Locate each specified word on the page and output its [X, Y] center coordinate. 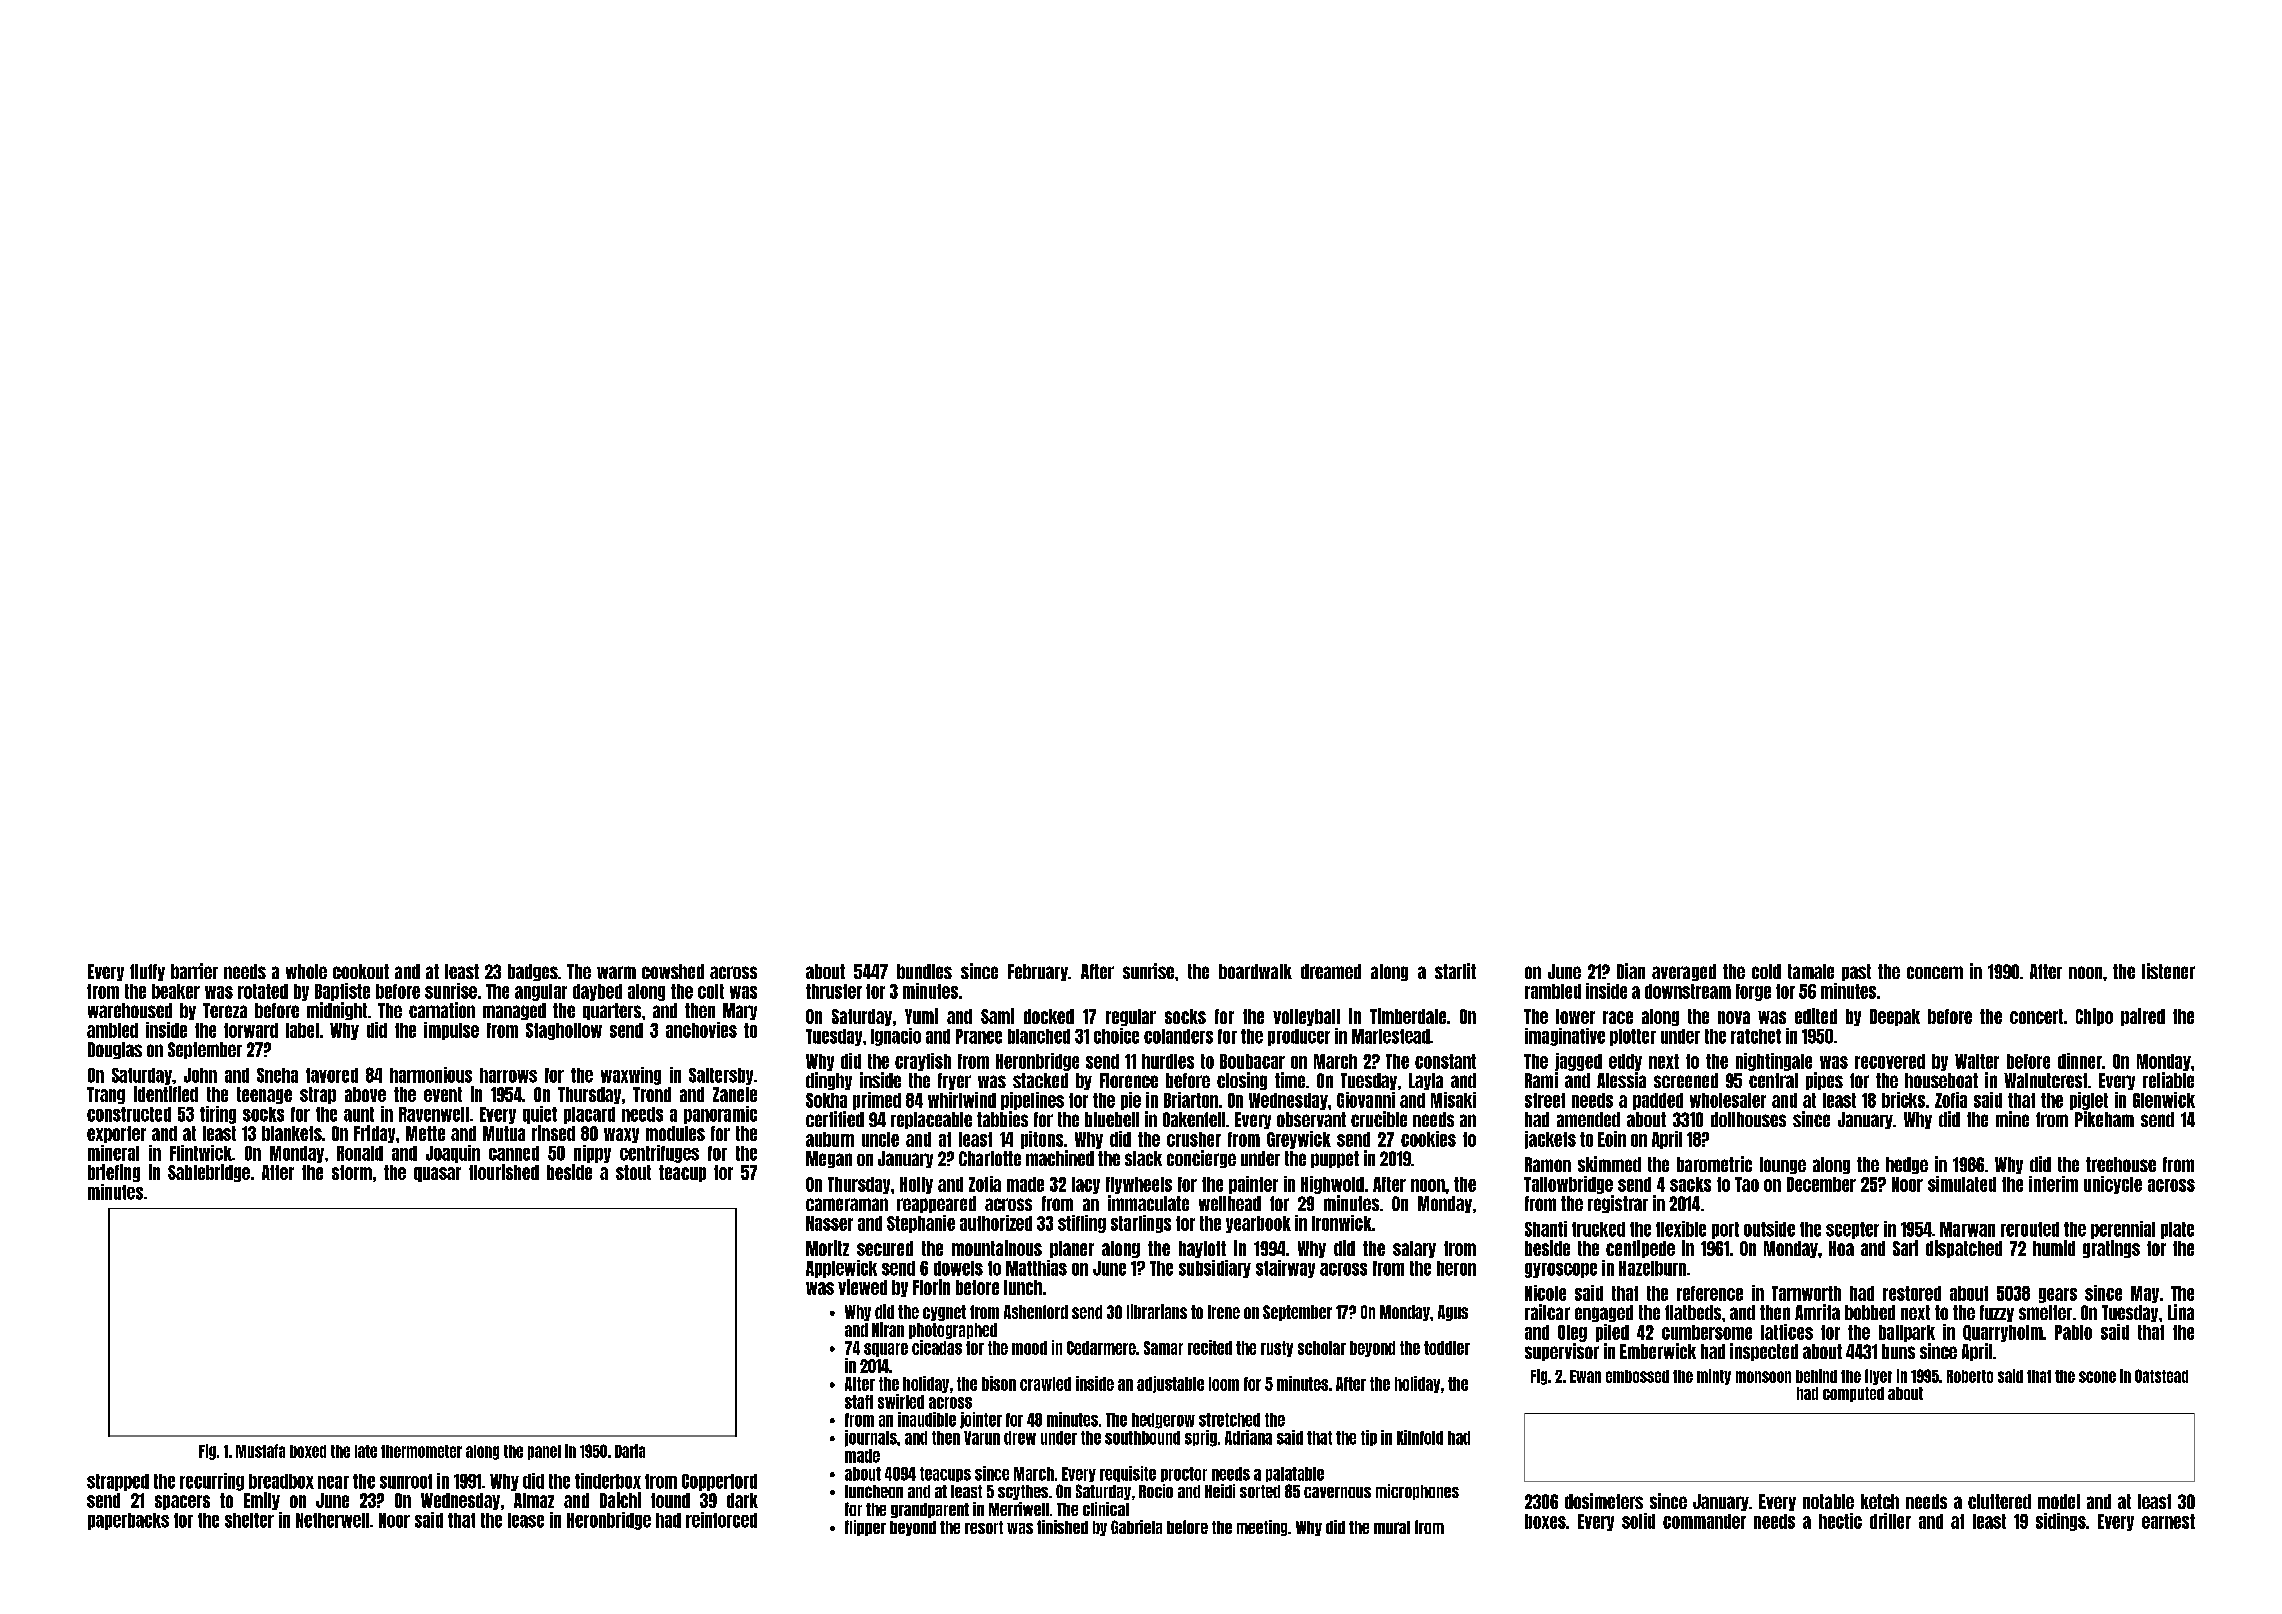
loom [1224, 1384]
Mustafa [260, 1451]
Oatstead [2161, 1376]
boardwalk [1255, 971]
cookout [361, 971]
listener [2168, 971]
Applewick [841, 1269]
